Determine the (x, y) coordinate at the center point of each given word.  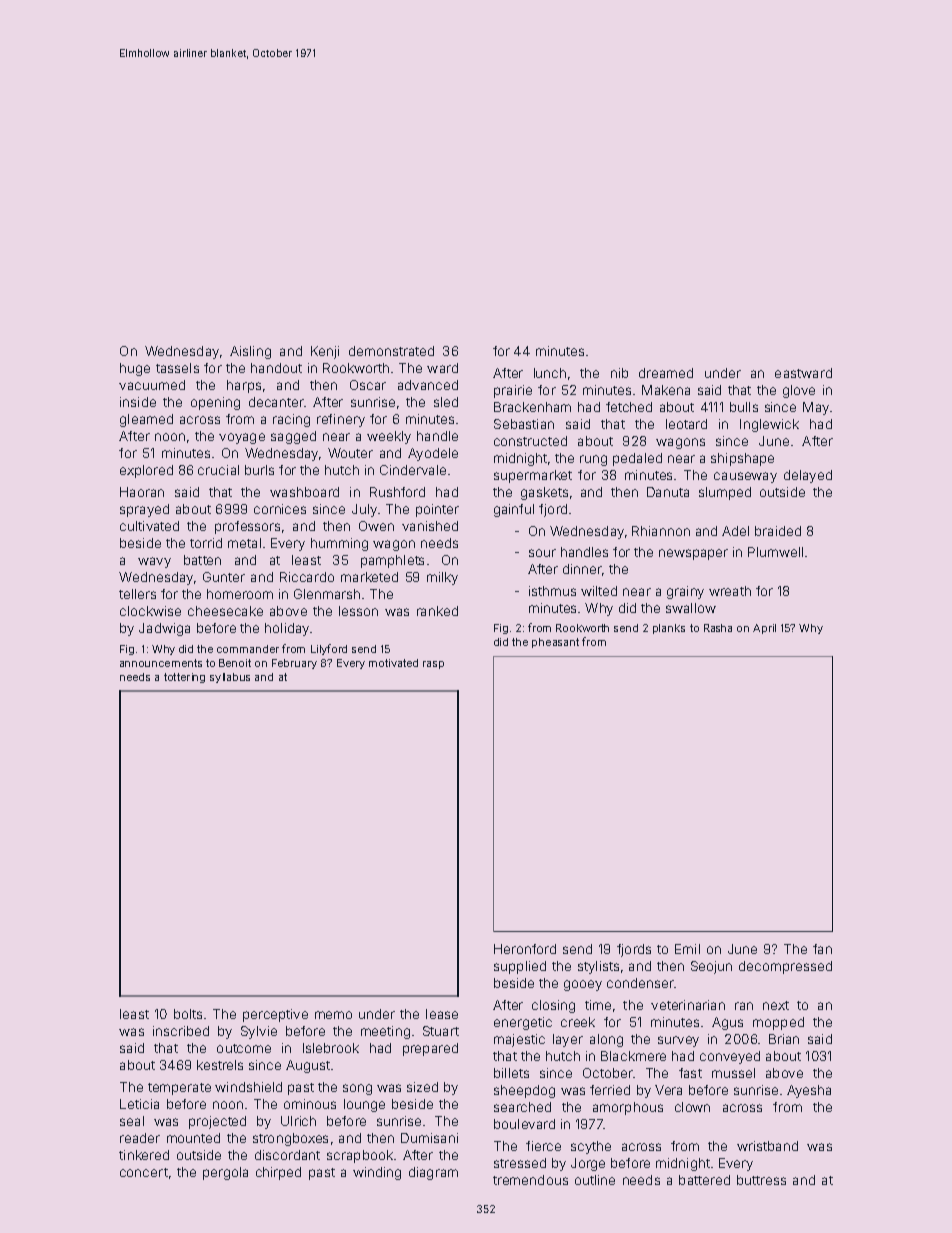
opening (215, 403)
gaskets (544, 493)
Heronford (525, 949)
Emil (687, 949)
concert (144, 1172)
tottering (184, 678)
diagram (433, 1173)
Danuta (668, 492)
